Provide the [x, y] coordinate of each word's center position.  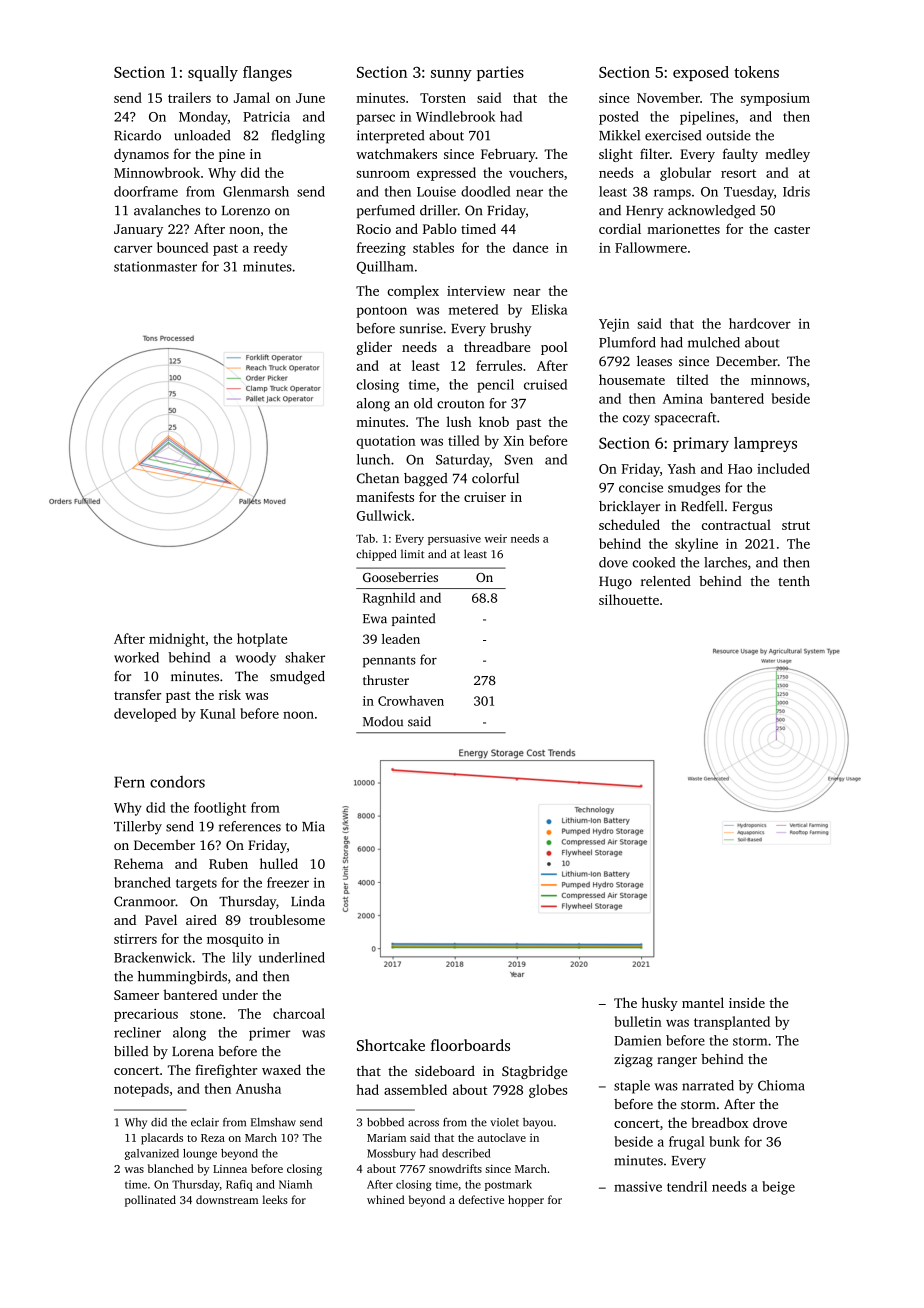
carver [133, 249]
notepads [141, 1090]
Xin [513, 441]
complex [413, 292]
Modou [383, 721]
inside [747, 1002]
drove [770, 1122]
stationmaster [155, 266]
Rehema [138, 863]
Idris [796, 191]
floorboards [470, 1045]
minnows [778, 380]
